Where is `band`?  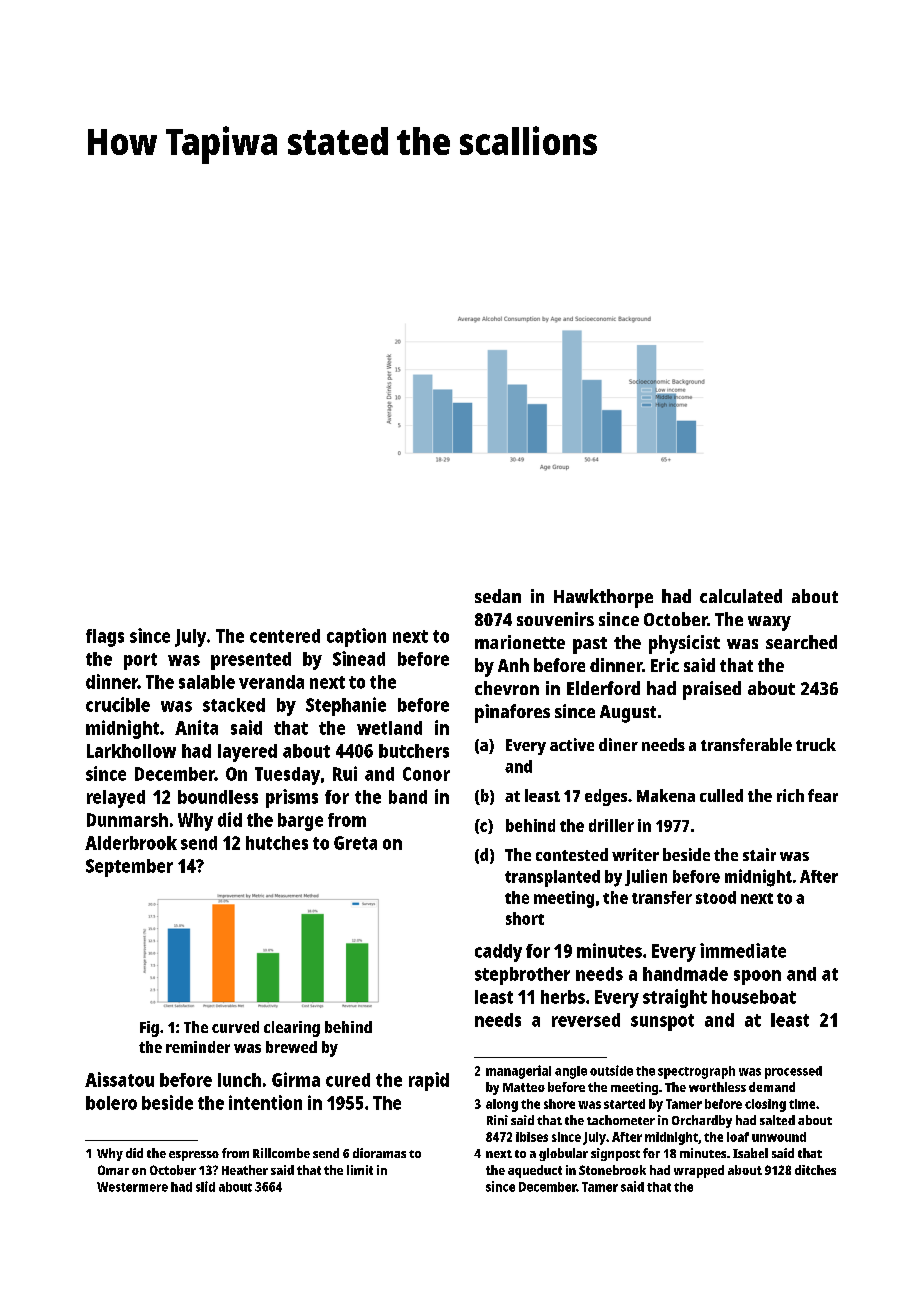
band is located at coordinates (408, 797).
